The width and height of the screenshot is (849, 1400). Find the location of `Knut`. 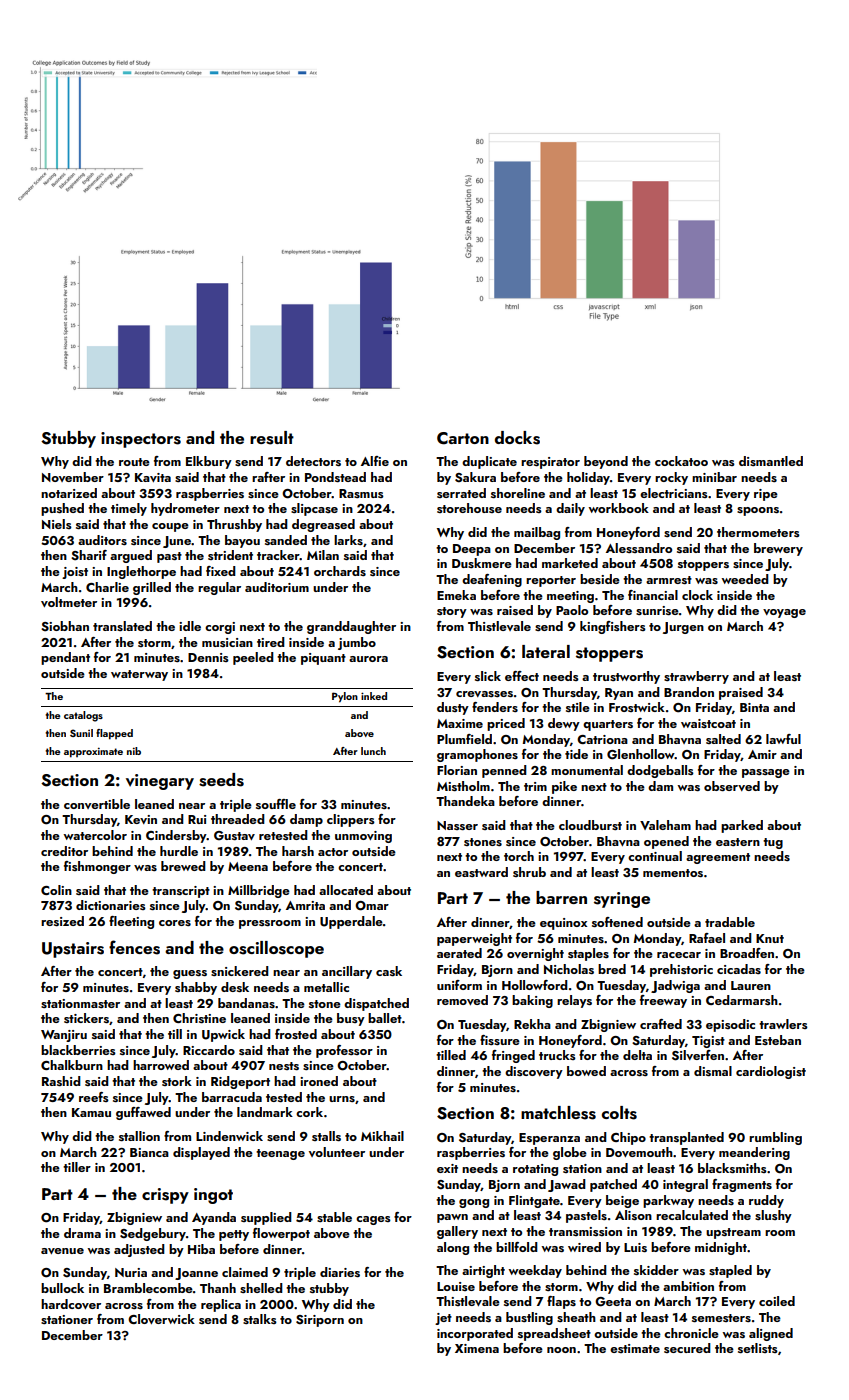

Knut is located at coordinates (770, 938).
